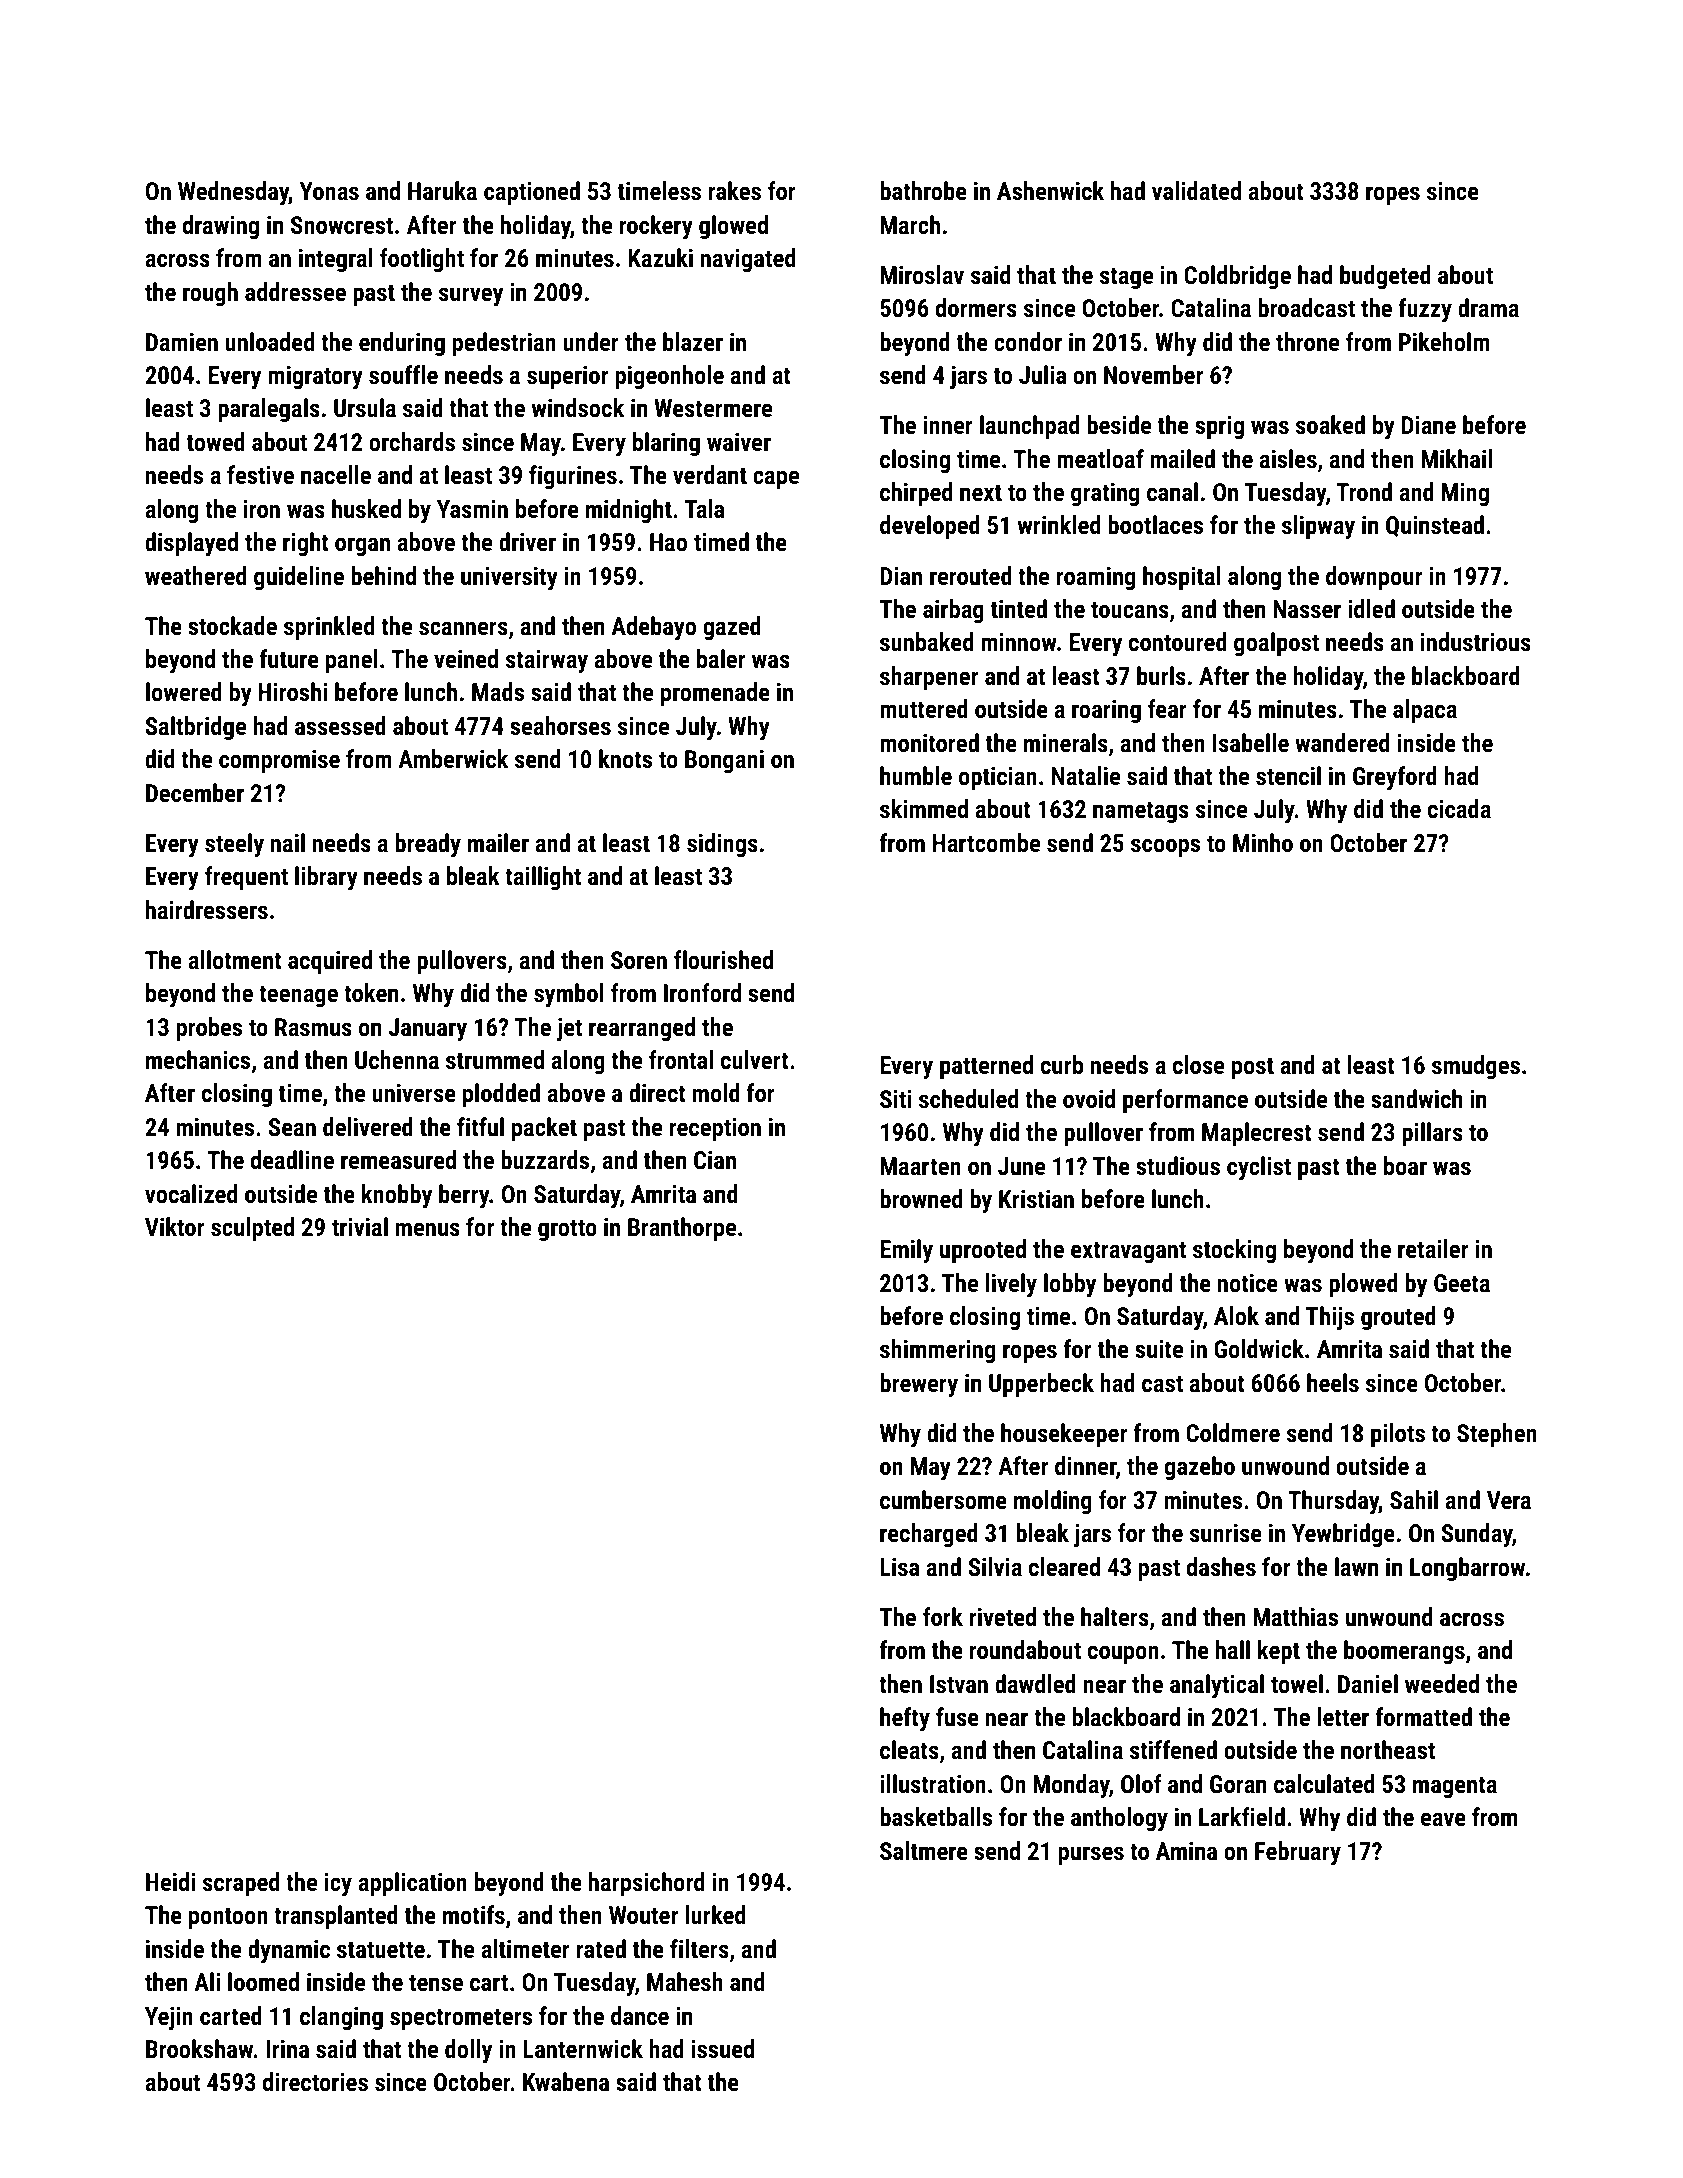 The image size is (1683, 2178). Describe the element at coordinates (184, 691) in the screenshot. I see `lowered` at that location.
